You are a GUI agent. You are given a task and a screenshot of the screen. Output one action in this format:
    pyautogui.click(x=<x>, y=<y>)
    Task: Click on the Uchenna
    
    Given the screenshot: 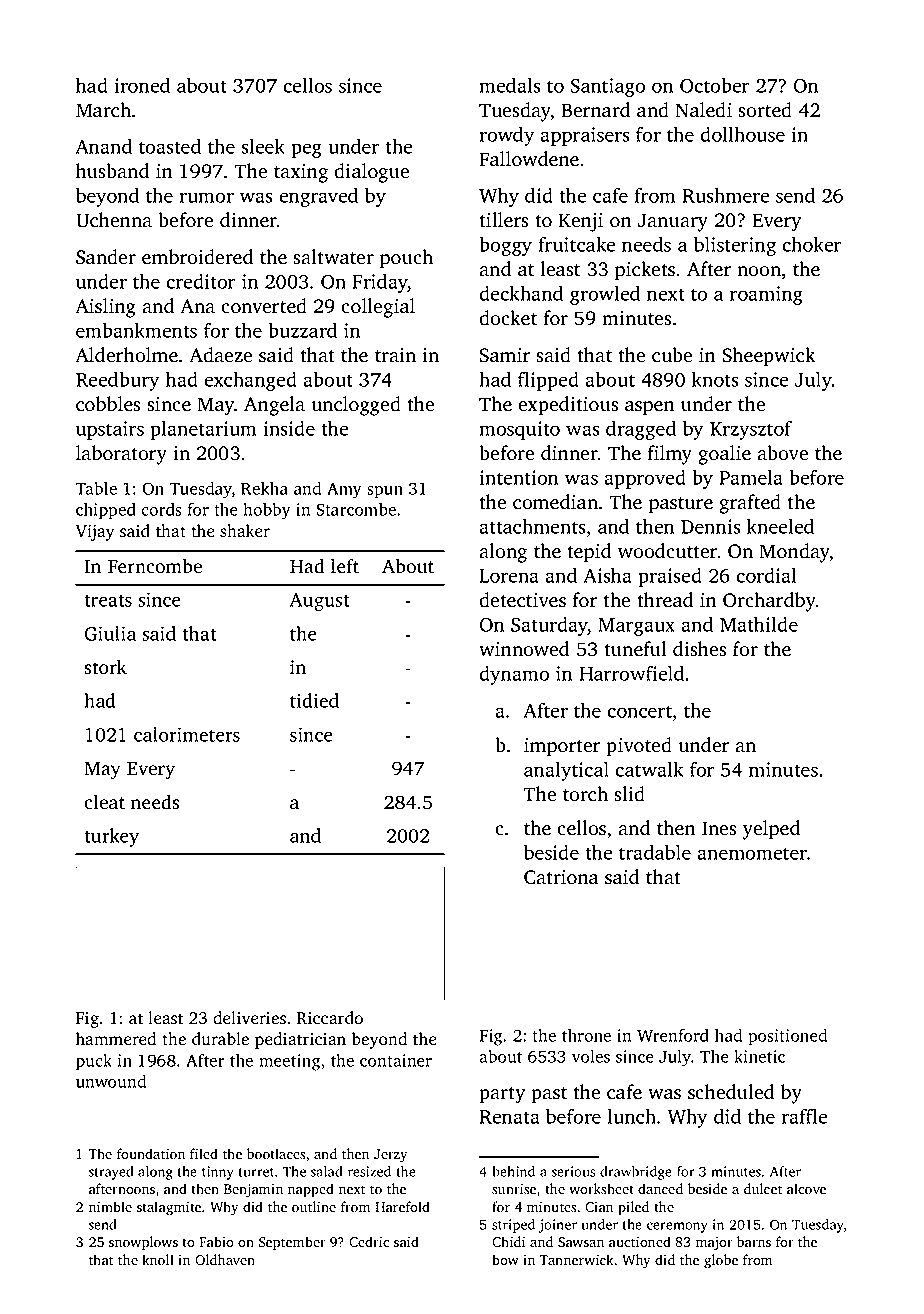 What is the action you would take?
    pyautogui.click(x=114, y=220)
